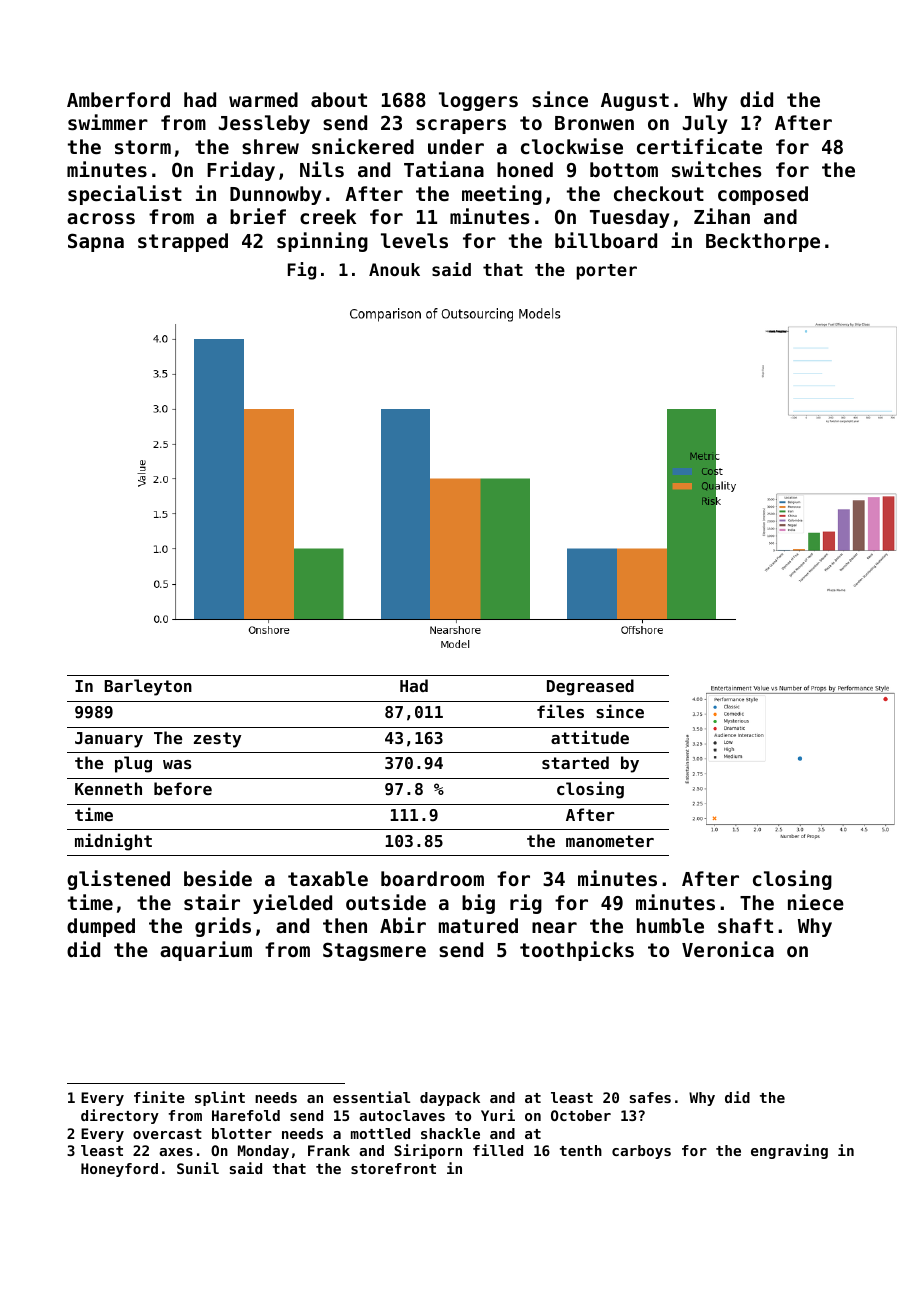 The height and width of the screenshot is (1311, 924). I want to click on Amberford, so click(118, 99).
